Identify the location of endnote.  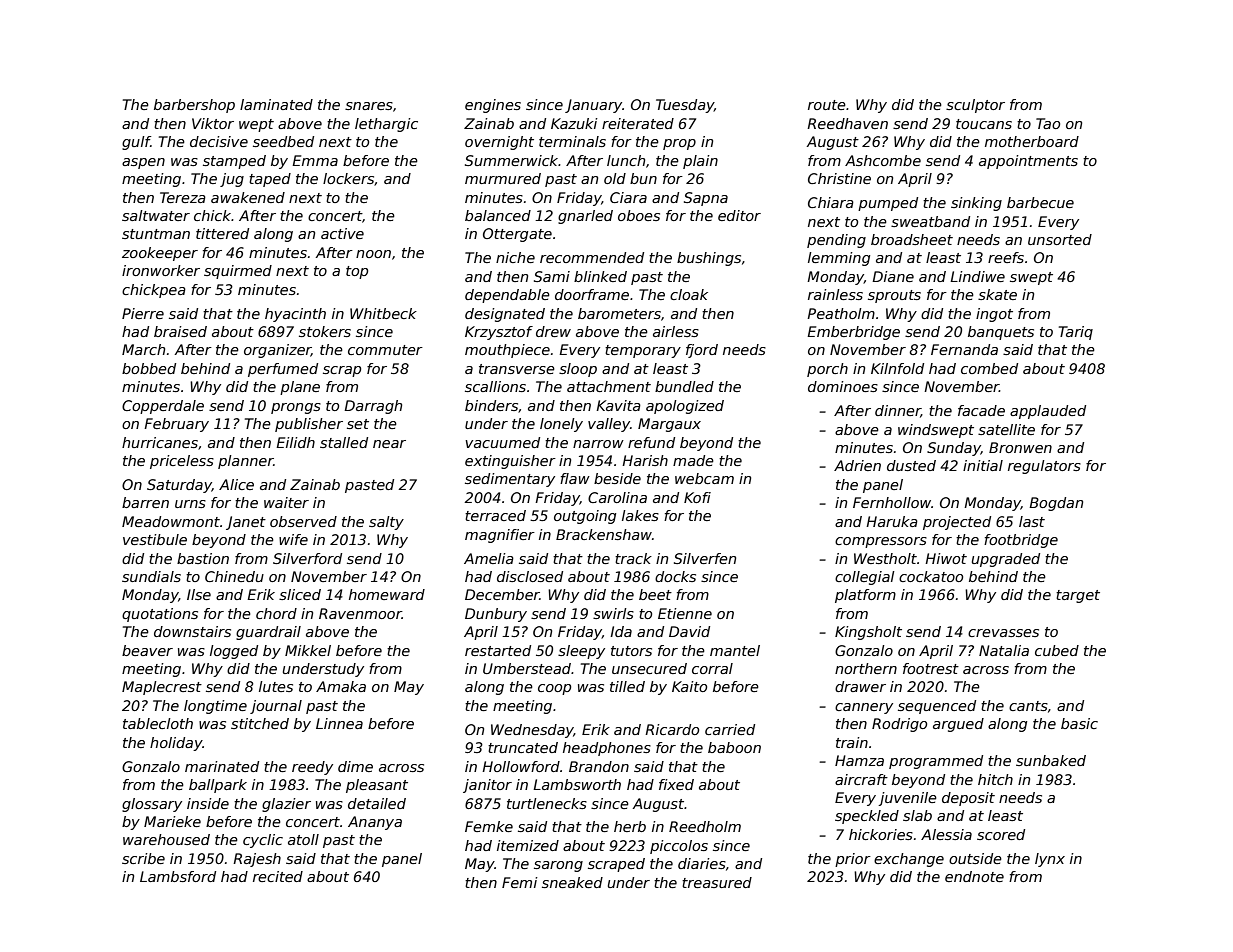
(974, 876).
